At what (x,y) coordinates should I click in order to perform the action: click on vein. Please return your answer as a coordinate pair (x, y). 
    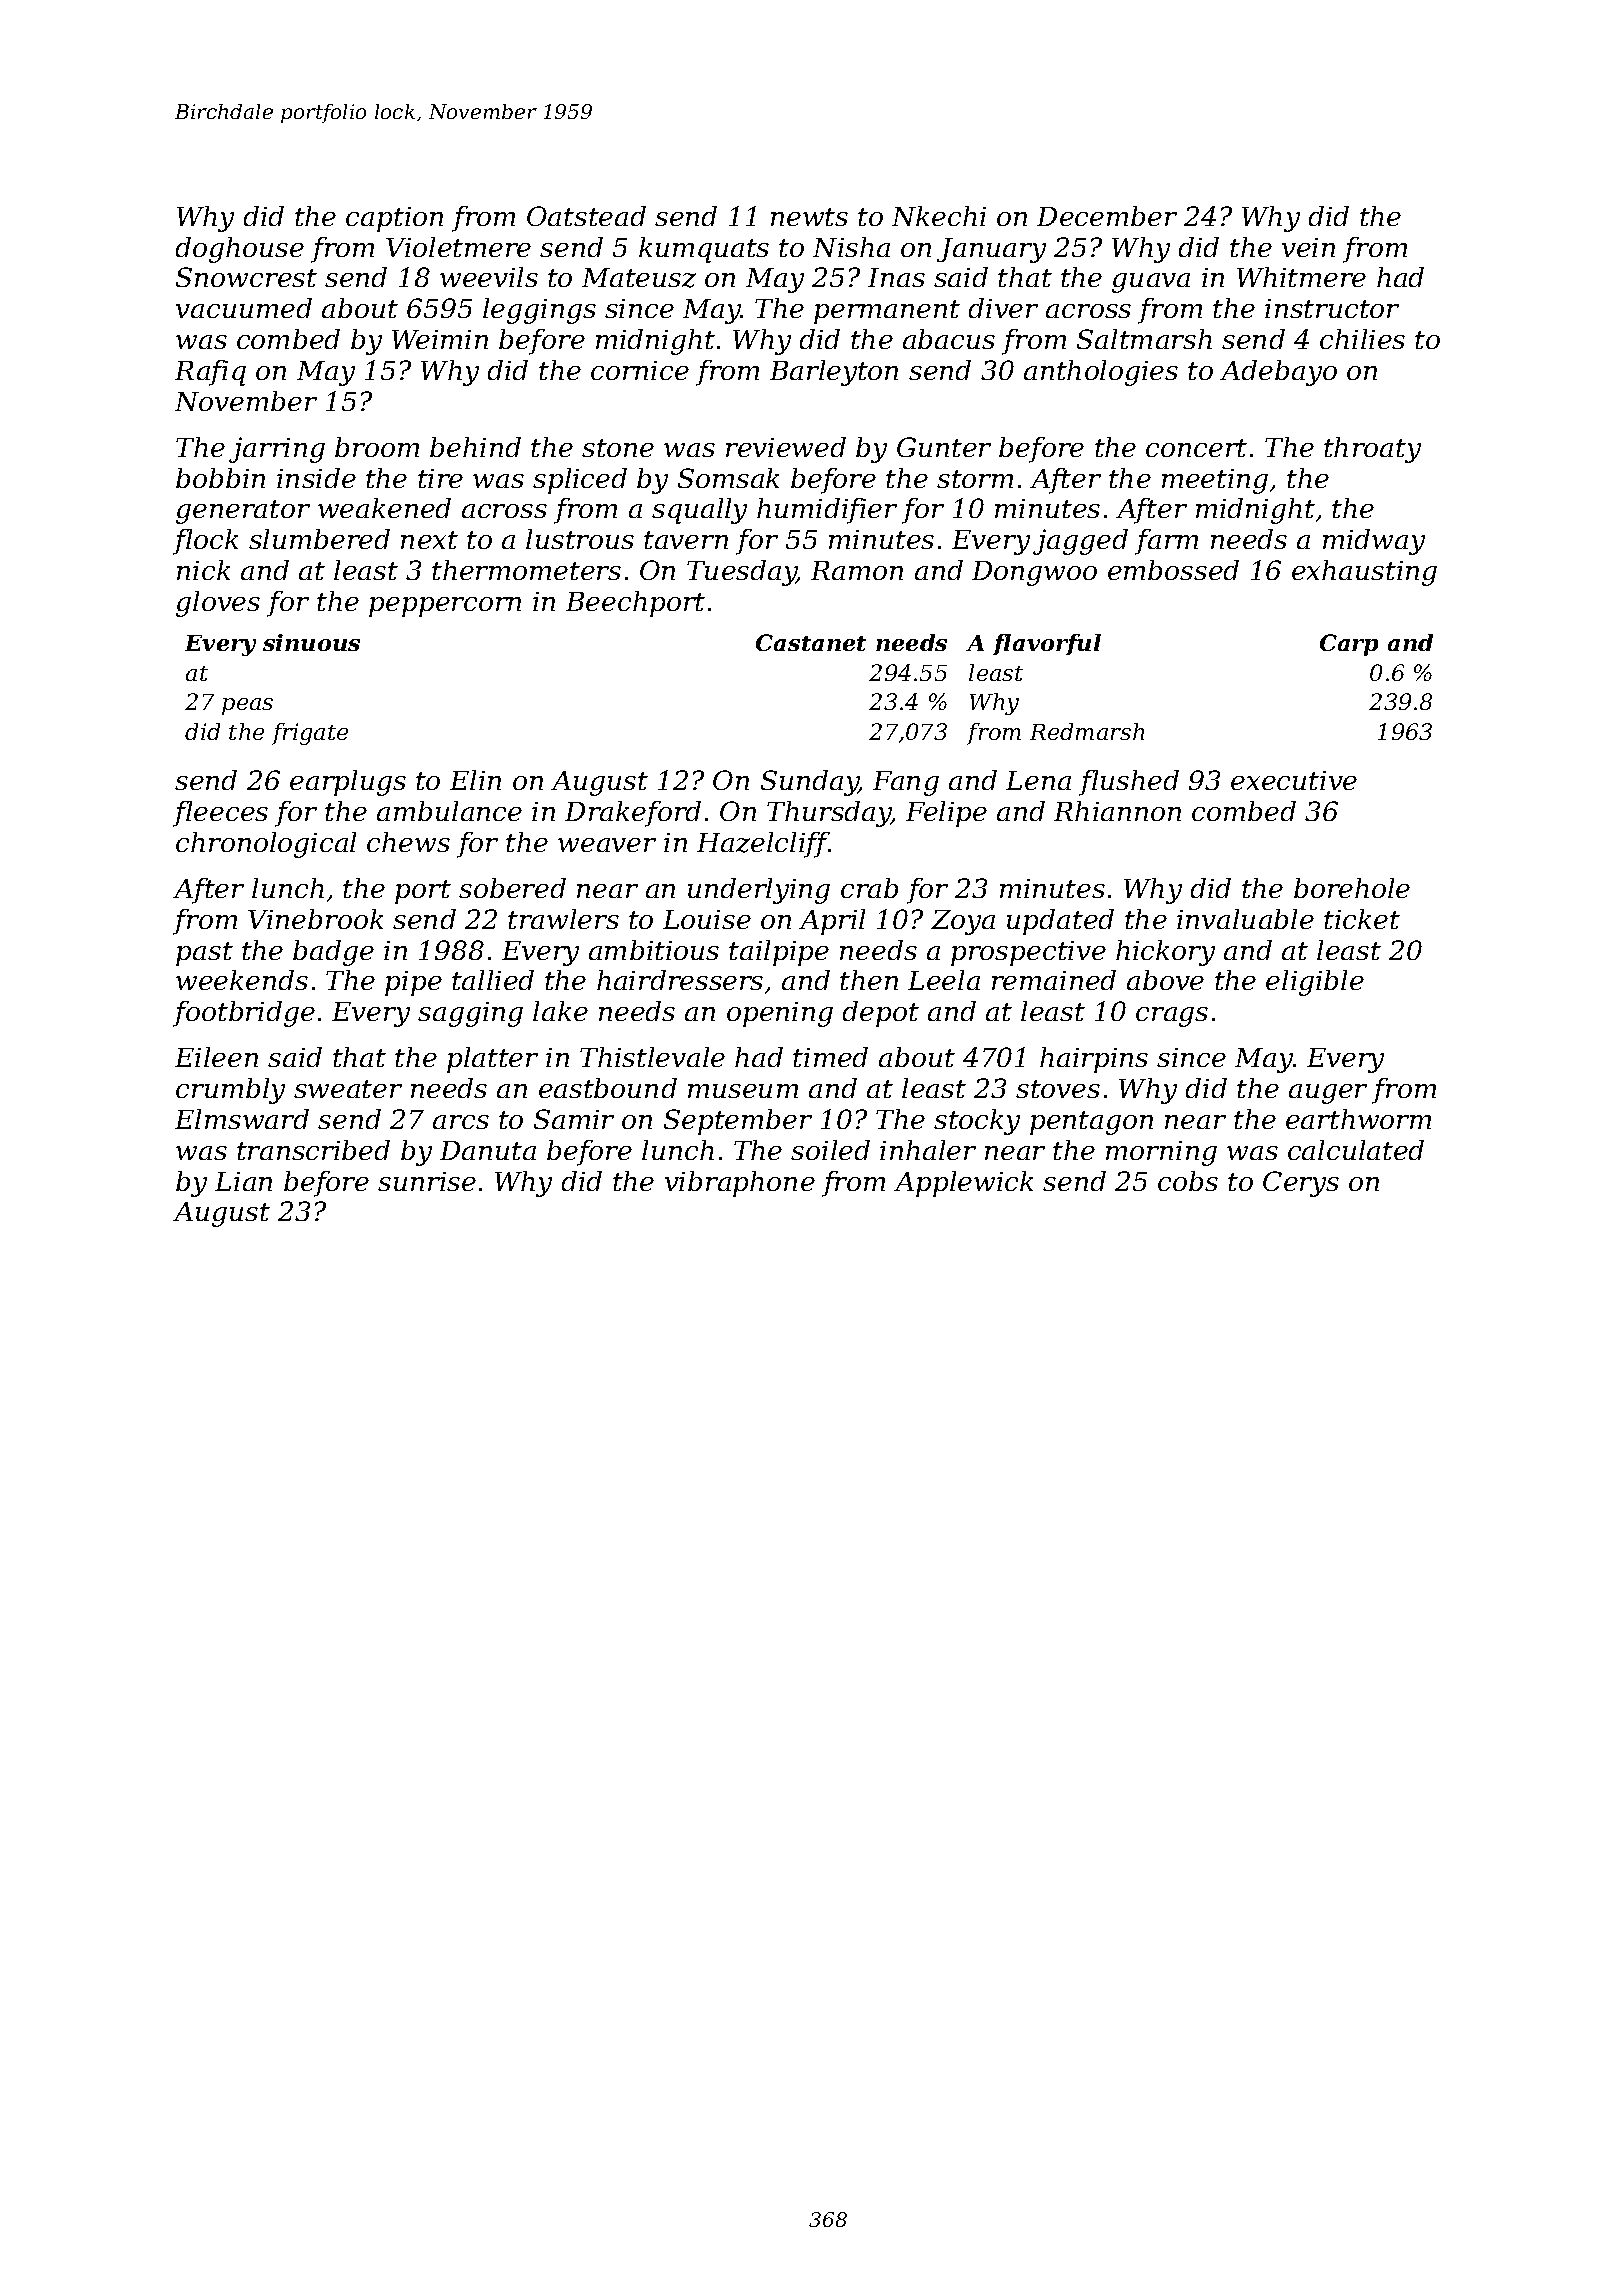
    Looking at the image, I should click on (1308, 247).
